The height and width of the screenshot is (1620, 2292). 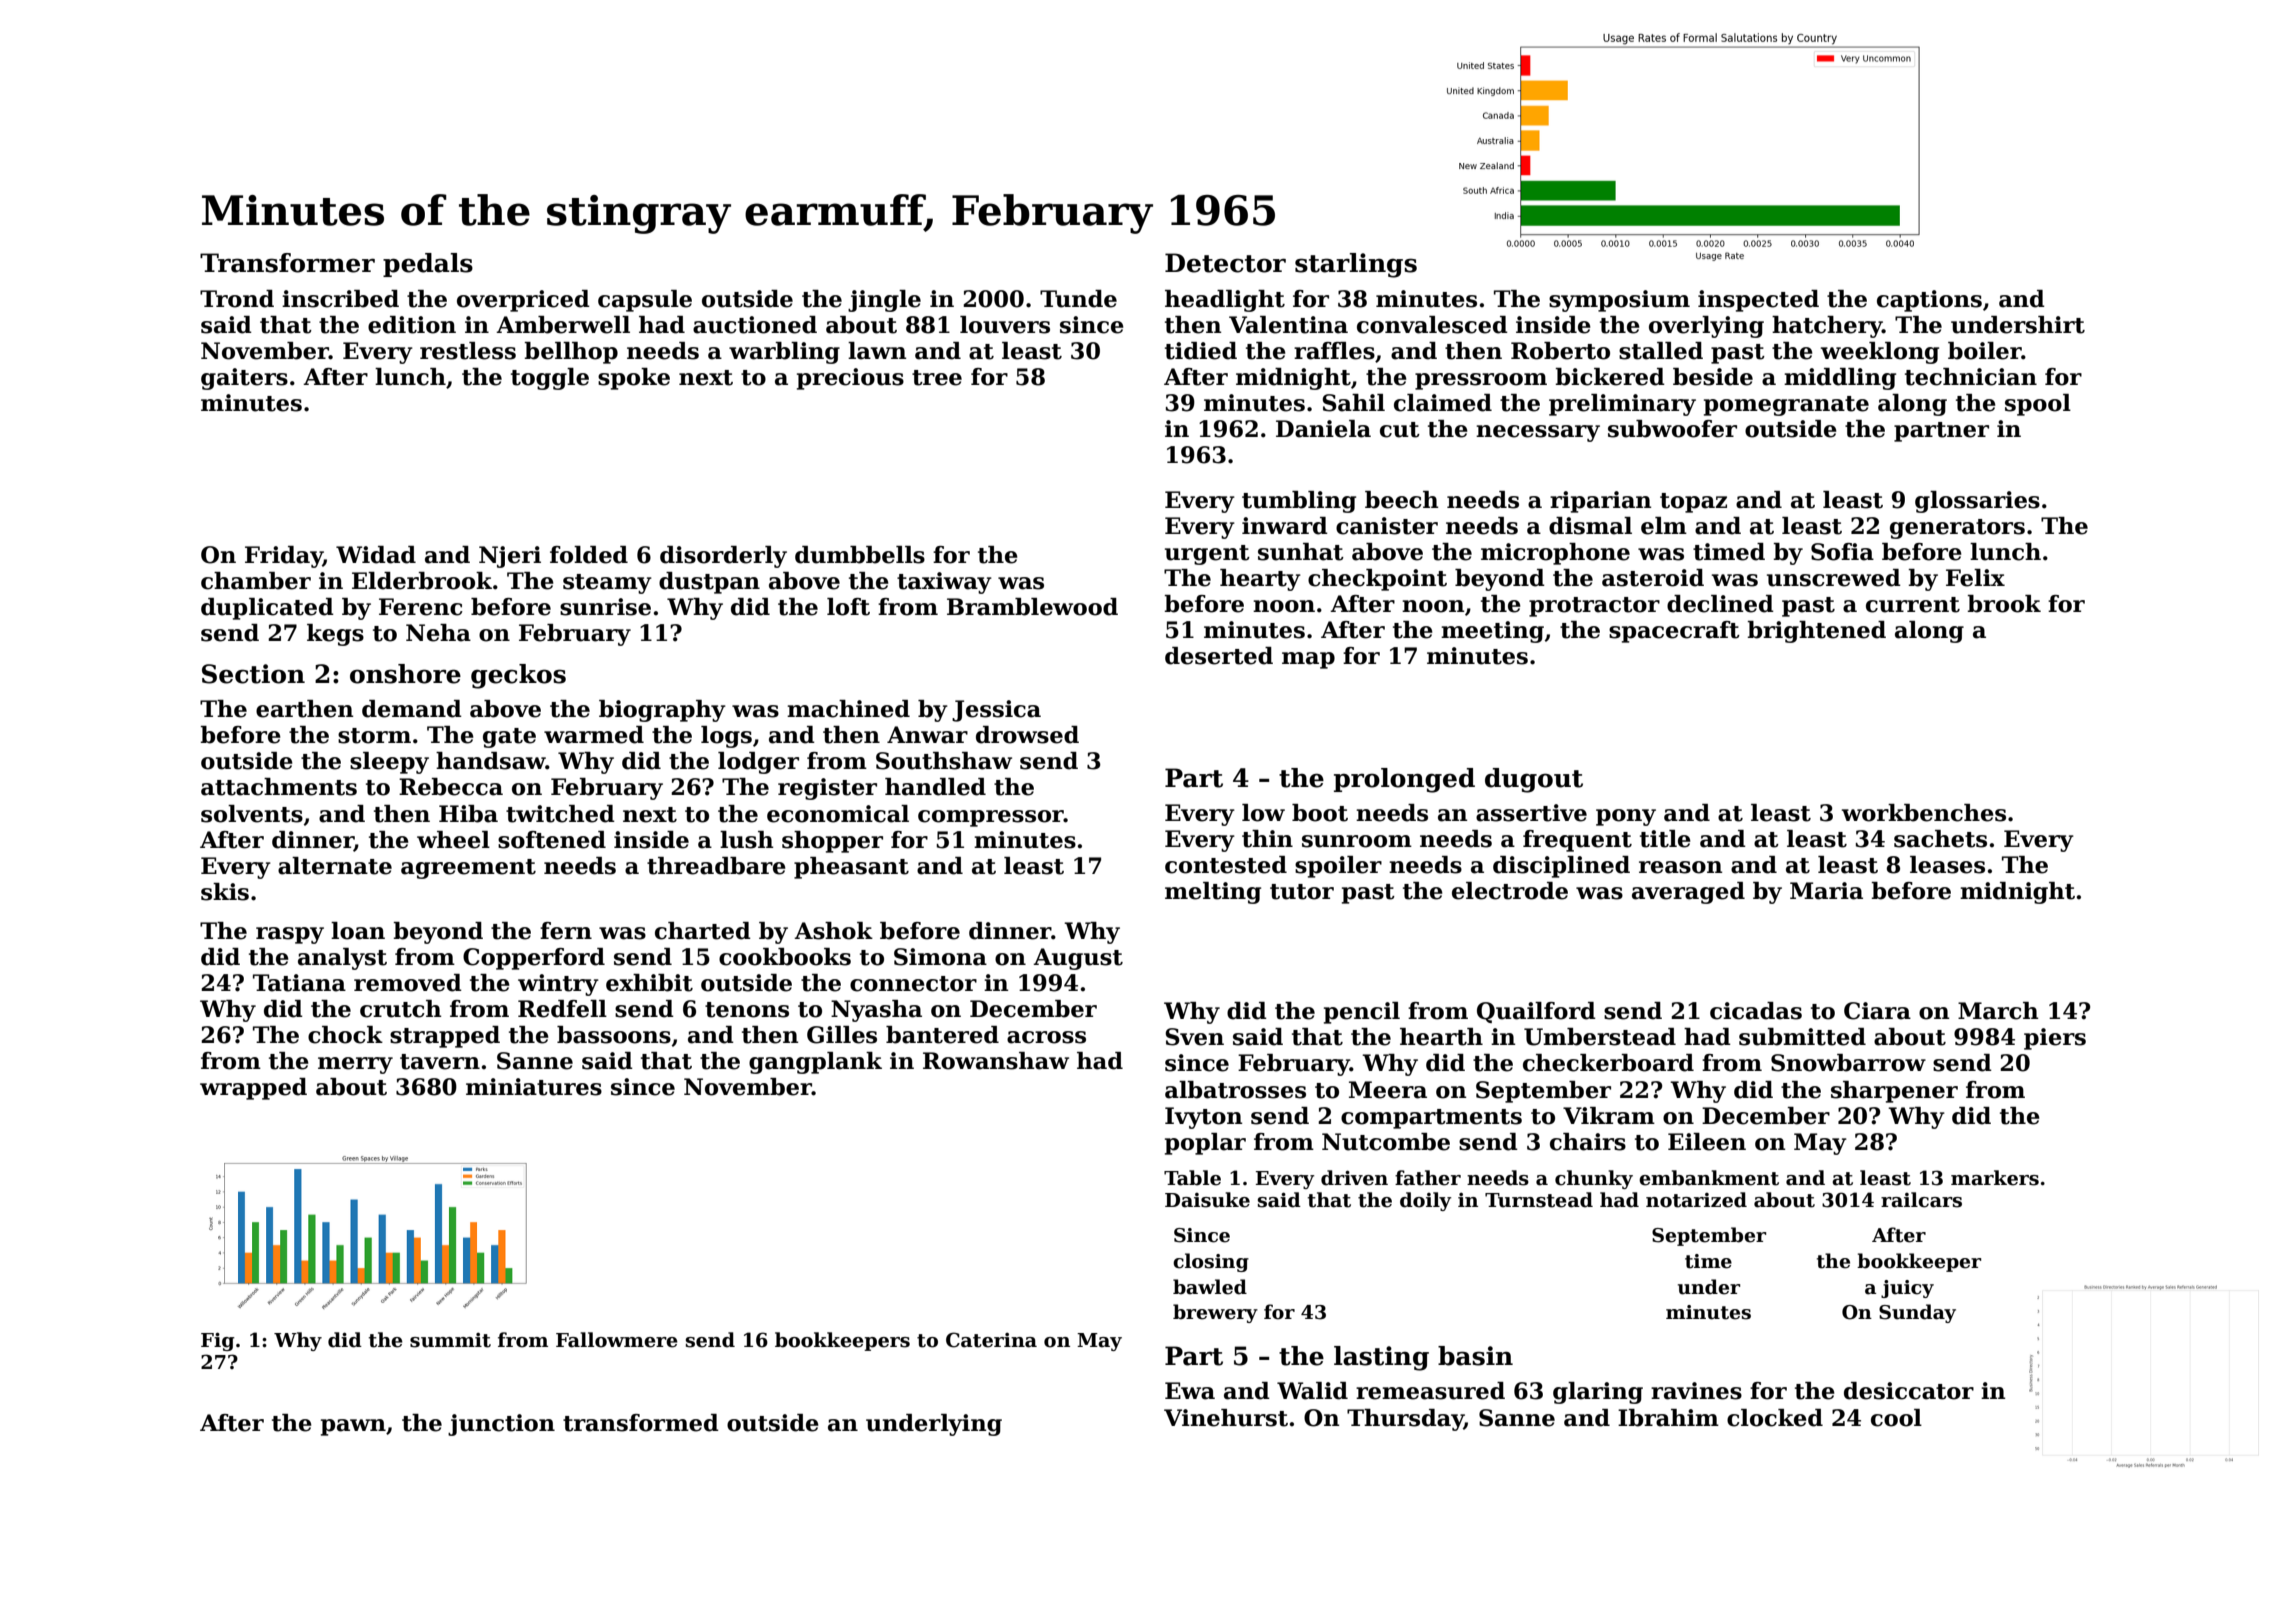 I want to click on pawn, so click(x=353, y=1427).
